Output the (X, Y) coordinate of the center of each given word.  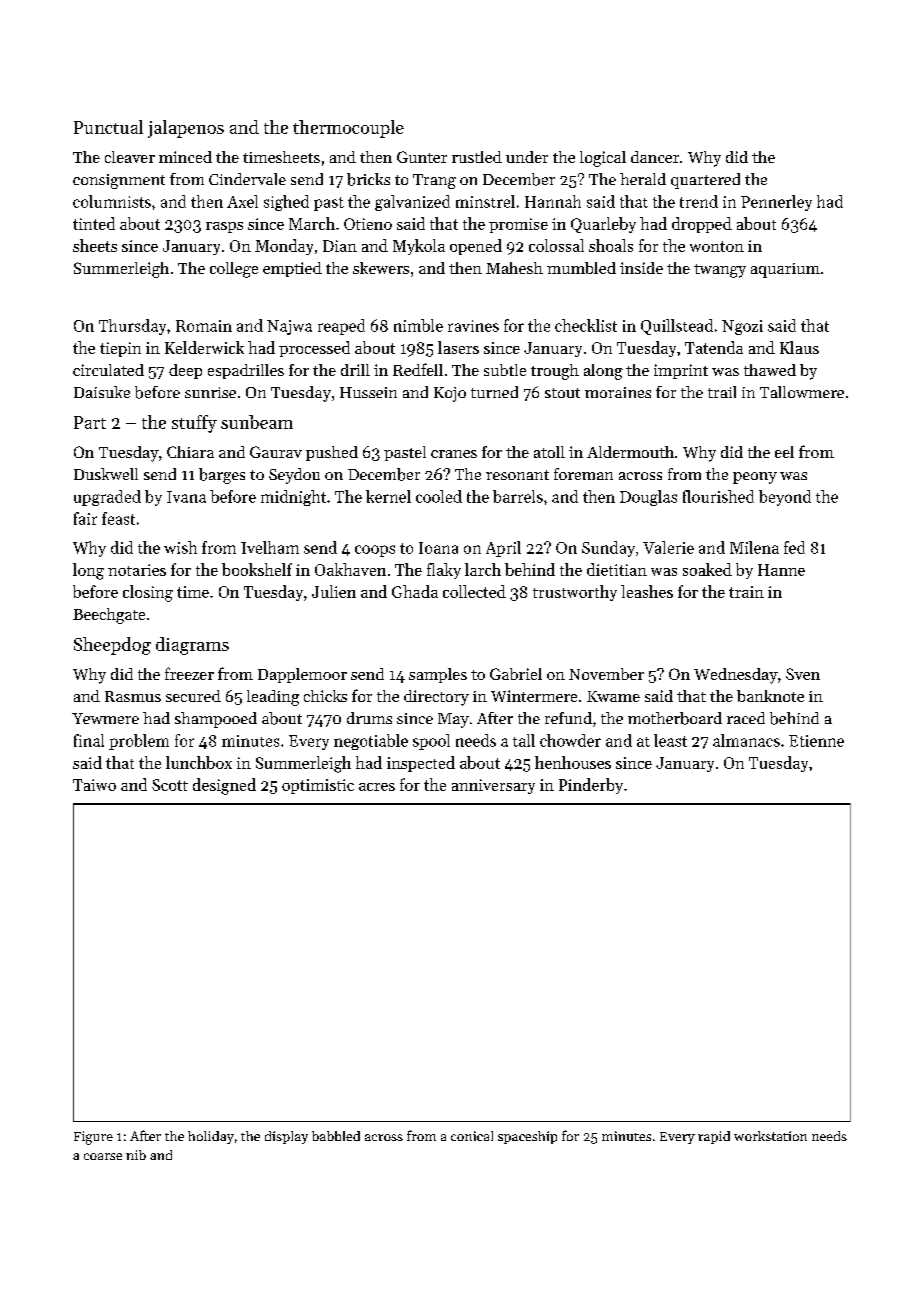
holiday (211, 1137)
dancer (655, 157)
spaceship (527, 1137)
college (234, 270)
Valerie (668, 547)
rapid (714, 1137)
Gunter (422, 157)
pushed (332, 453)
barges (222, 476)
